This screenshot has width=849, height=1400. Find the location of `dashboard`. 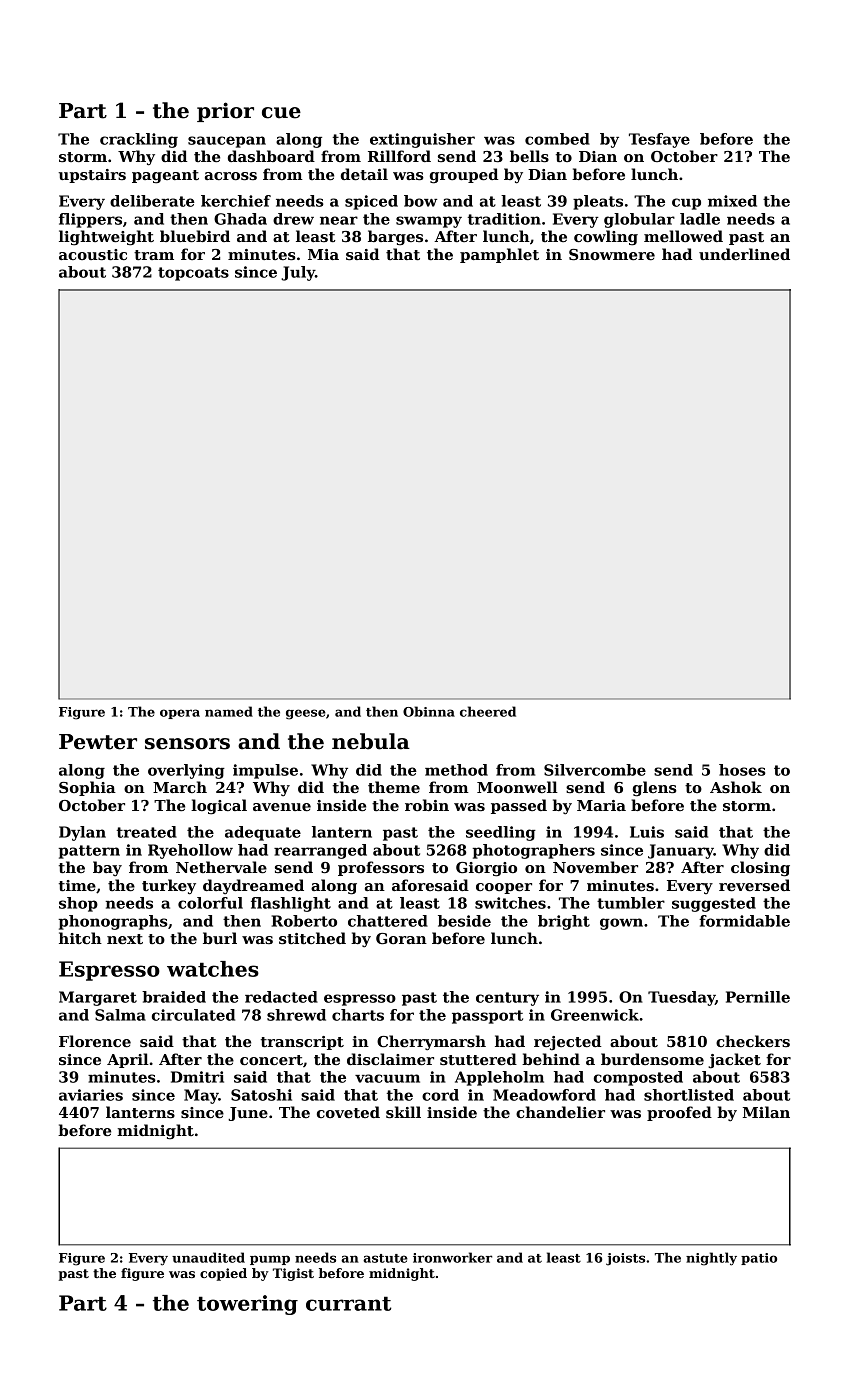

dashboard is located at coordinates (271, 156).
